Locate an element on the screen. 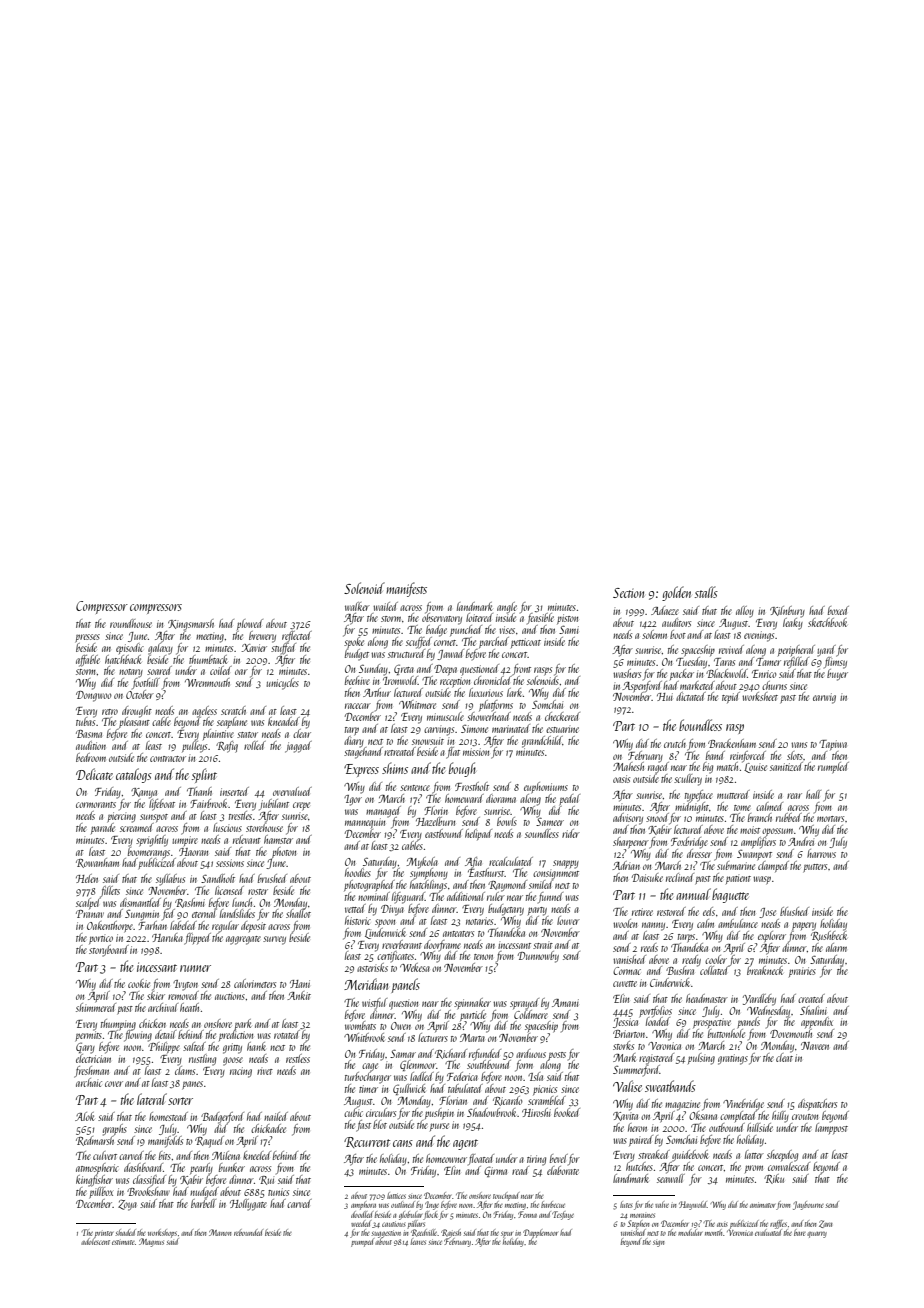 Image resolution: width=924 pixels, height=1308 pixels. homestead is located at coordinates (168, 1116).
